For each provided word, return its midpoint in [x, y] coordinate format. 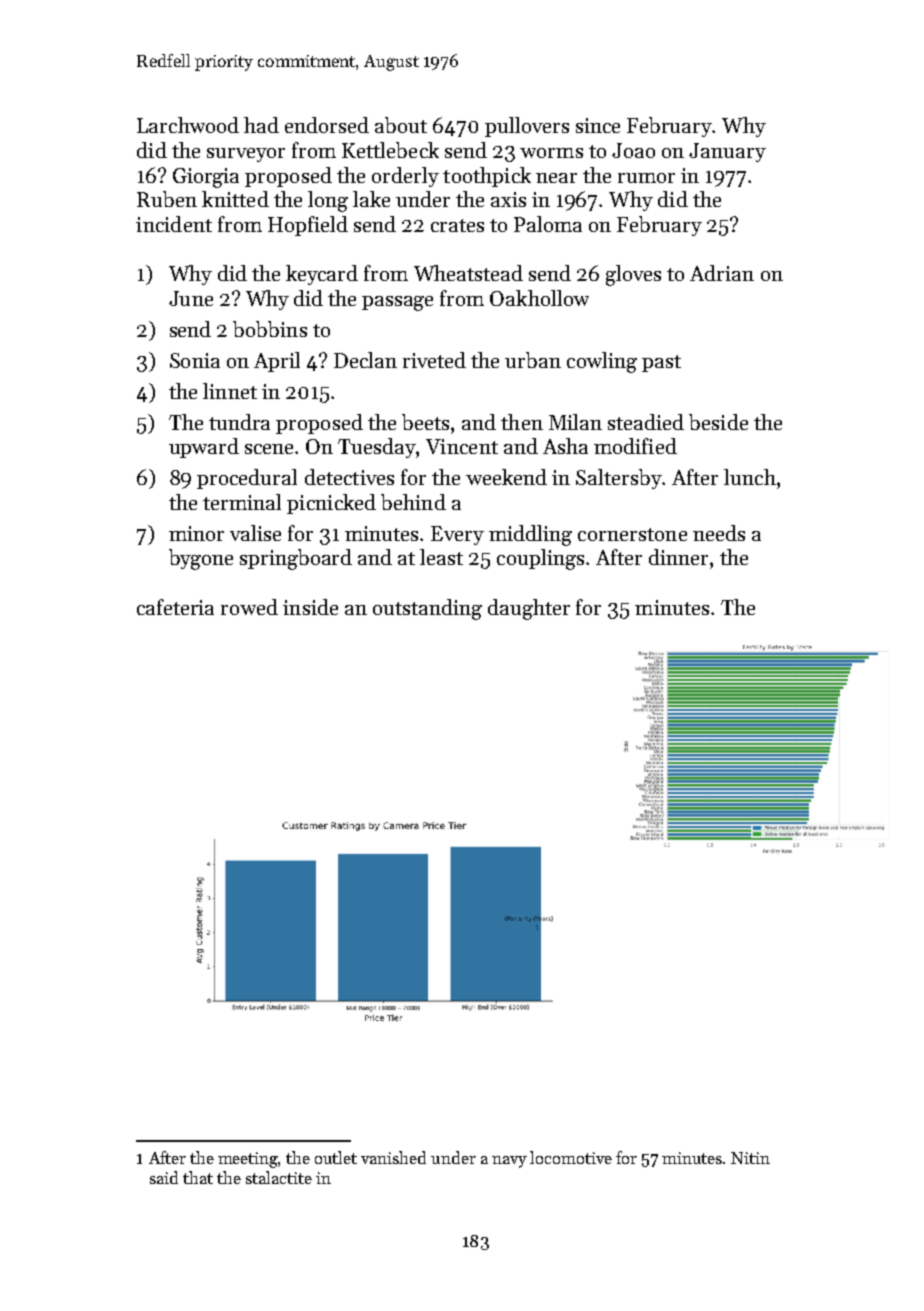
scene [270, 449]
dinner [678, 557]
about [401, 125]
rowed [249, 607]
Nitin [750, 1158]
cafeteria [175, 607]
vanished [393, 1157]
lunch [750, 477]
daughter [529, 609]
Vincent [462, 446]
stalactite [279, 1177]
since [598, 125]
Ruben [167, 199]
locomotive [571, 1157]
